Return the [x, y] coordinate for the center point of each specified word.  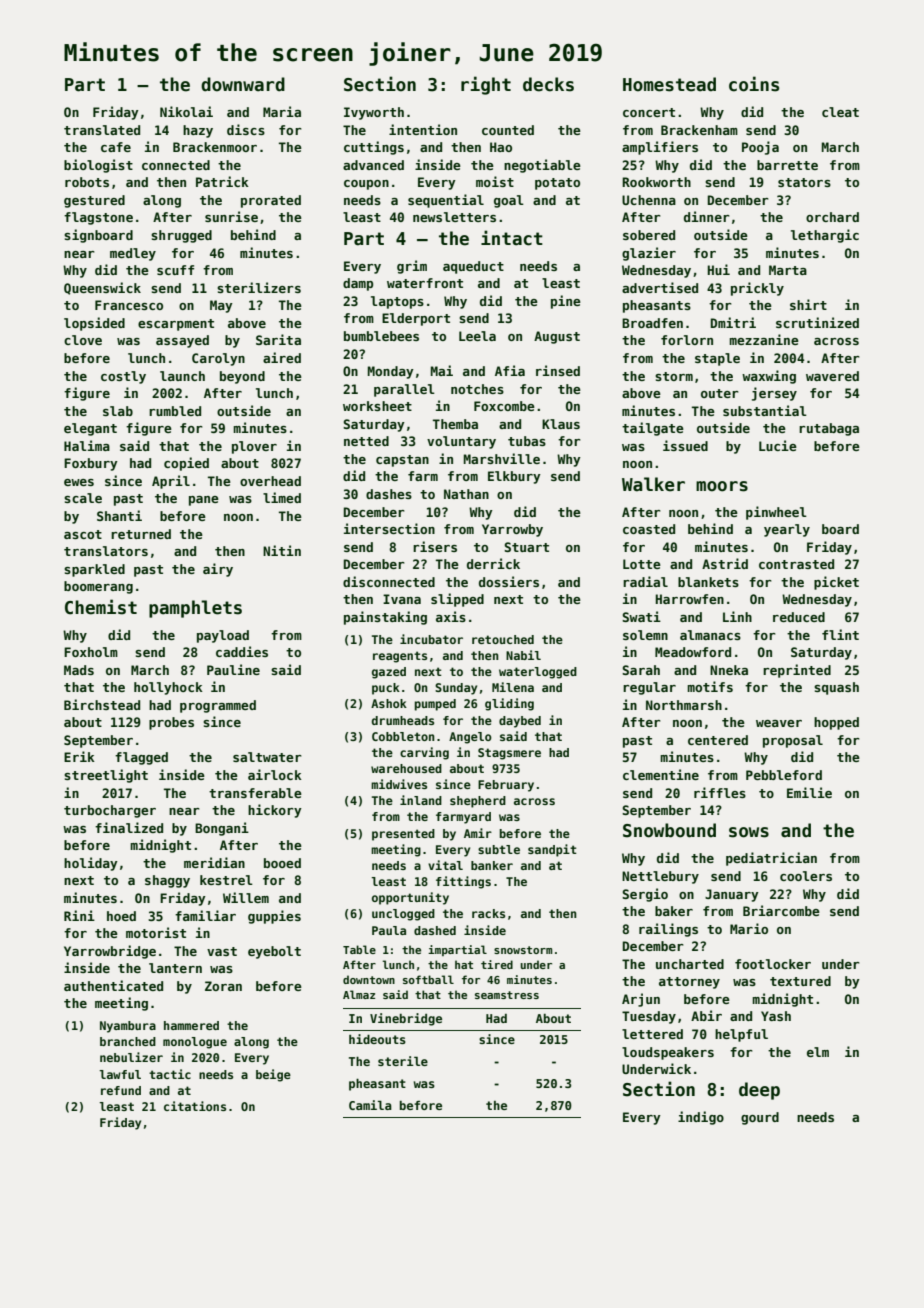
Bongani [222, 829]
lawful [120, 1074]
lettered [652, 1034]
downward [243, 84]
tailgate [653, 429]
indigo [701, 1118]
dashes [389, 494]
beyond [242, 377]
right [486, 85]
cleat [840, 112]
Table [359, 949]
